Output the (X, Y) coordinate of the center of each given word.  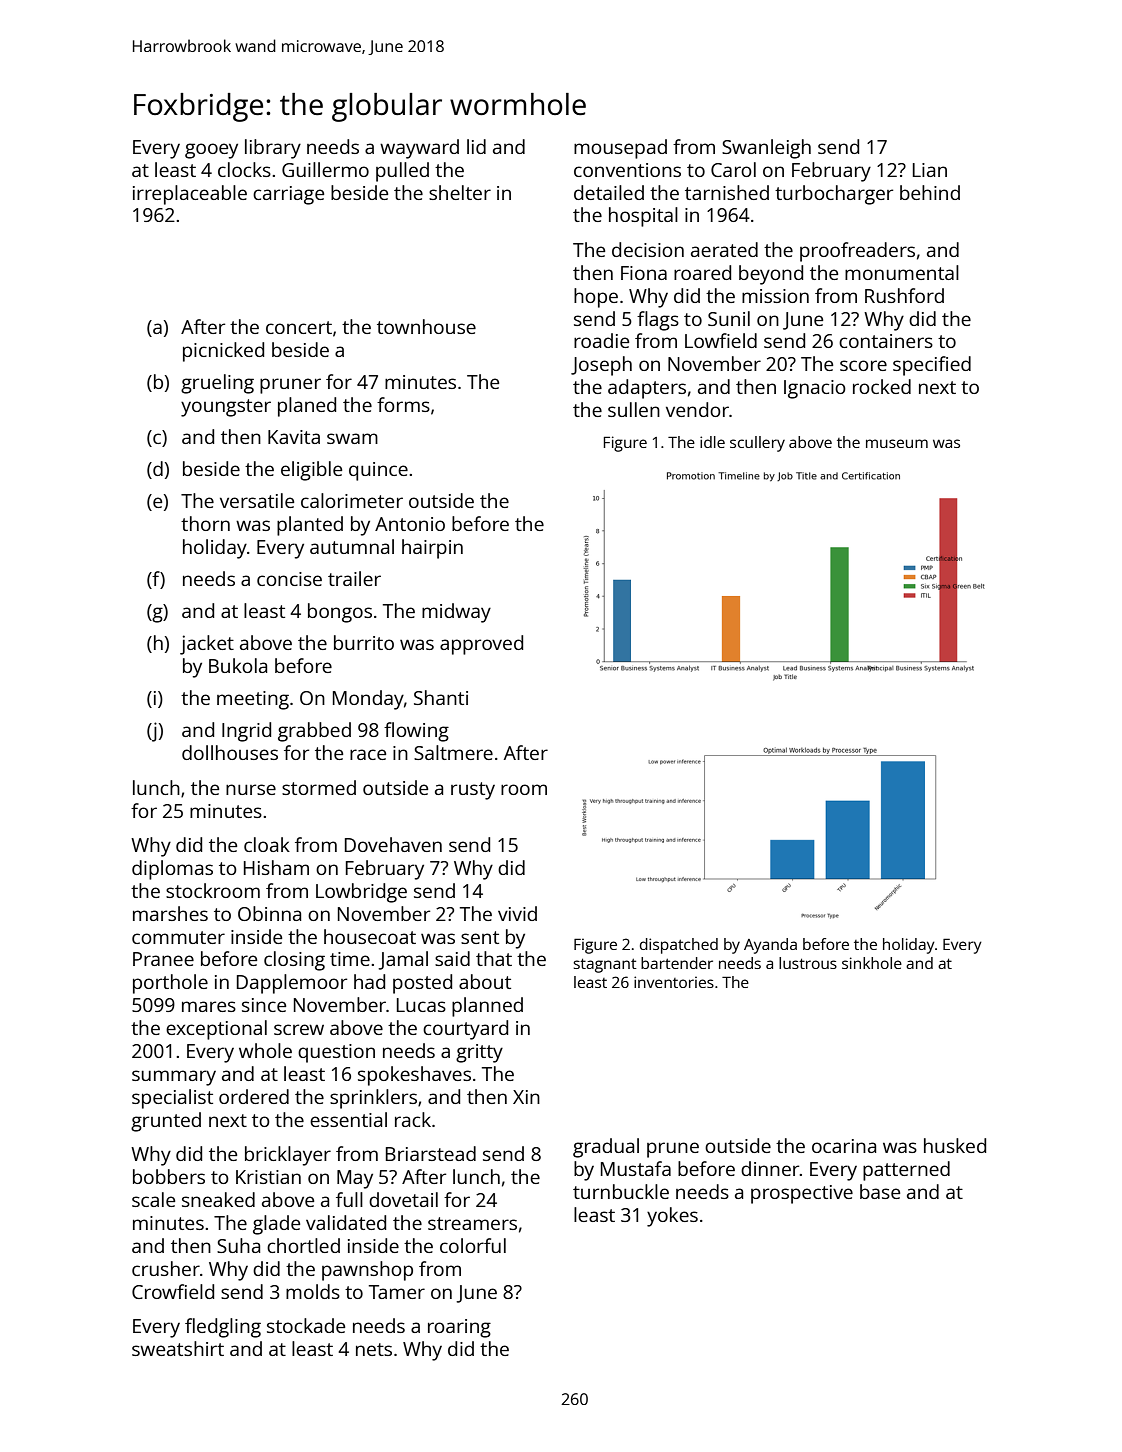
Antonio (410, 524)
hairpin (432, 549)
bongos (340, 613)
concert (299, 327)
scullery (757, 444)
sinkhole (872, 963)
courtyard (465, 1030)
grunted (166, 1122)
